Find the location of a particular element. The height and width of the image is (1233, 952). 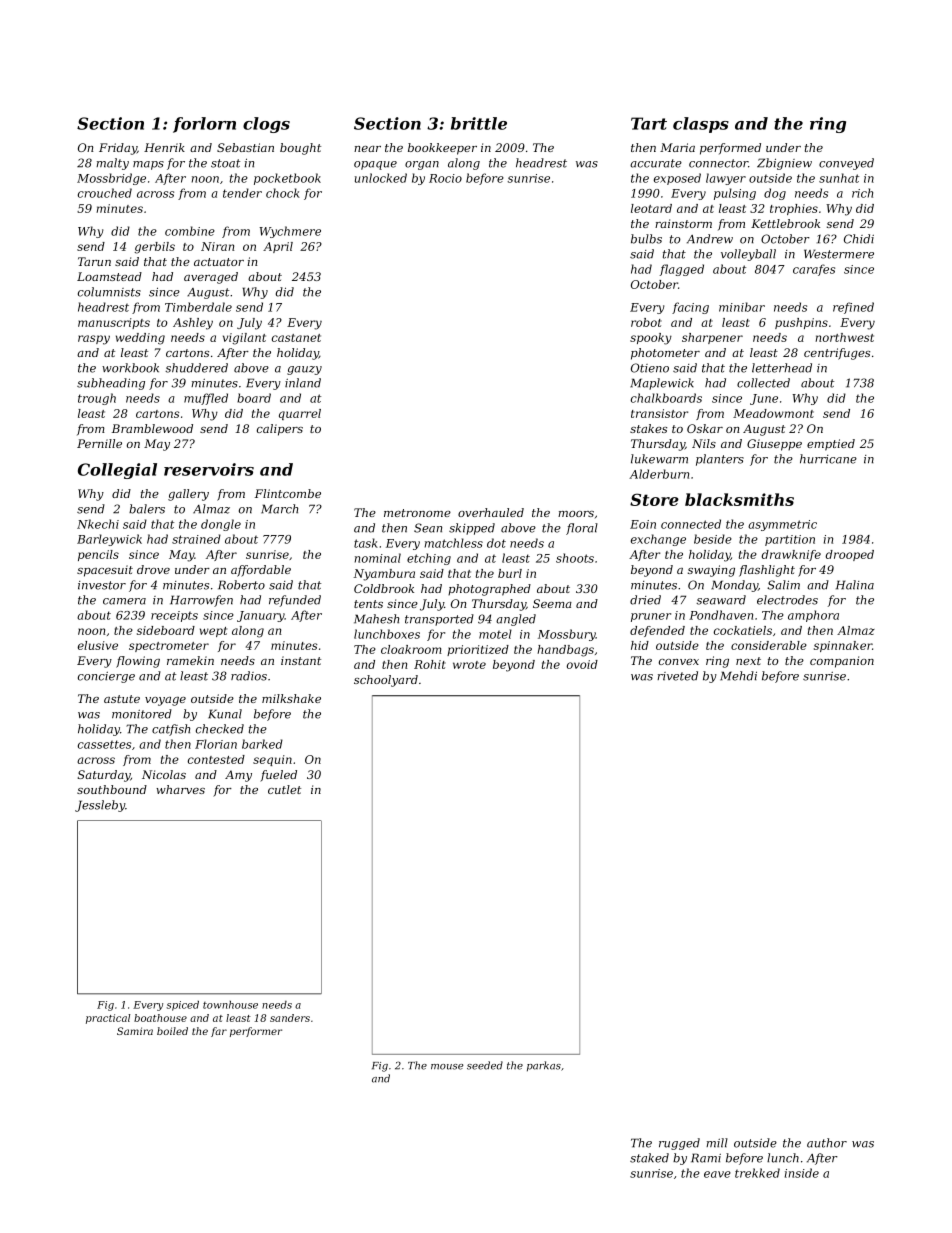

shoots is located at coordinates (575, 558).
